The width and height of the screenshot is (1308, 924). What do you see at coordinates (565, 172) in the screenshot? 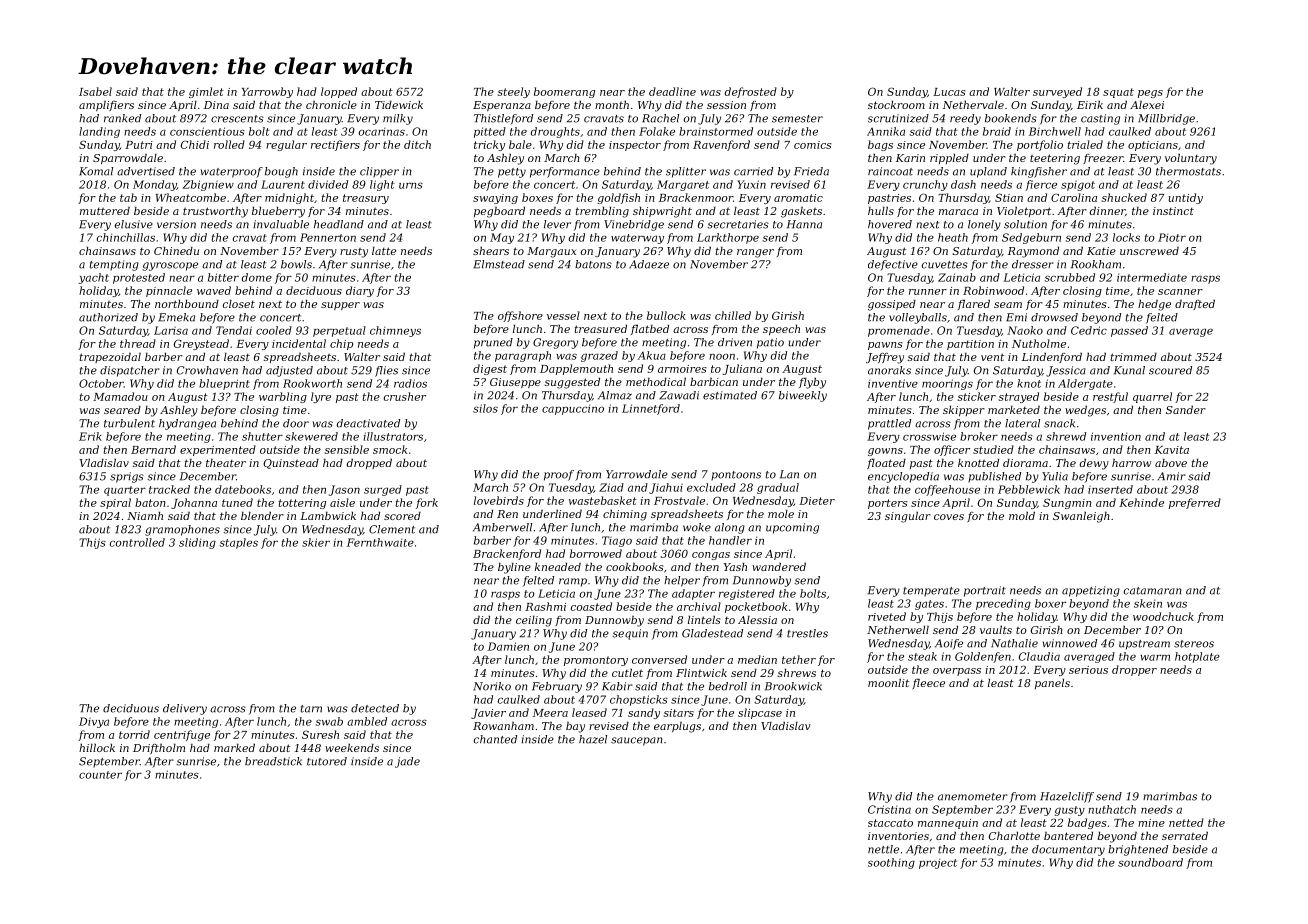
I see `performance` at bounding box center [565, 172].
